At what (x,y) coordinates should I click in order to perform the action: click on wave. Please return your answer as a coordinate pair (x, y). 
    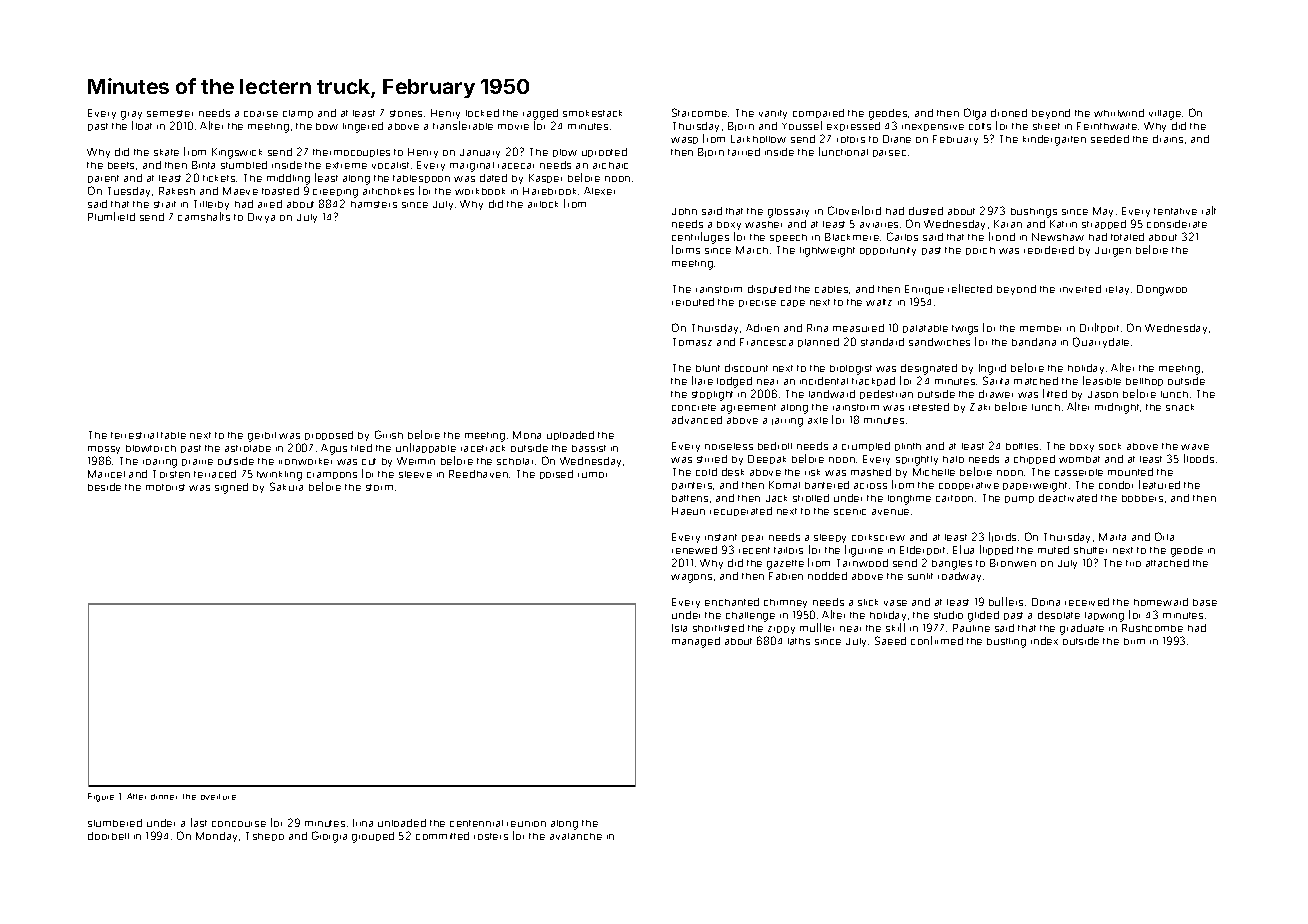
    Looking at the image, I should click on (1195, 447).
